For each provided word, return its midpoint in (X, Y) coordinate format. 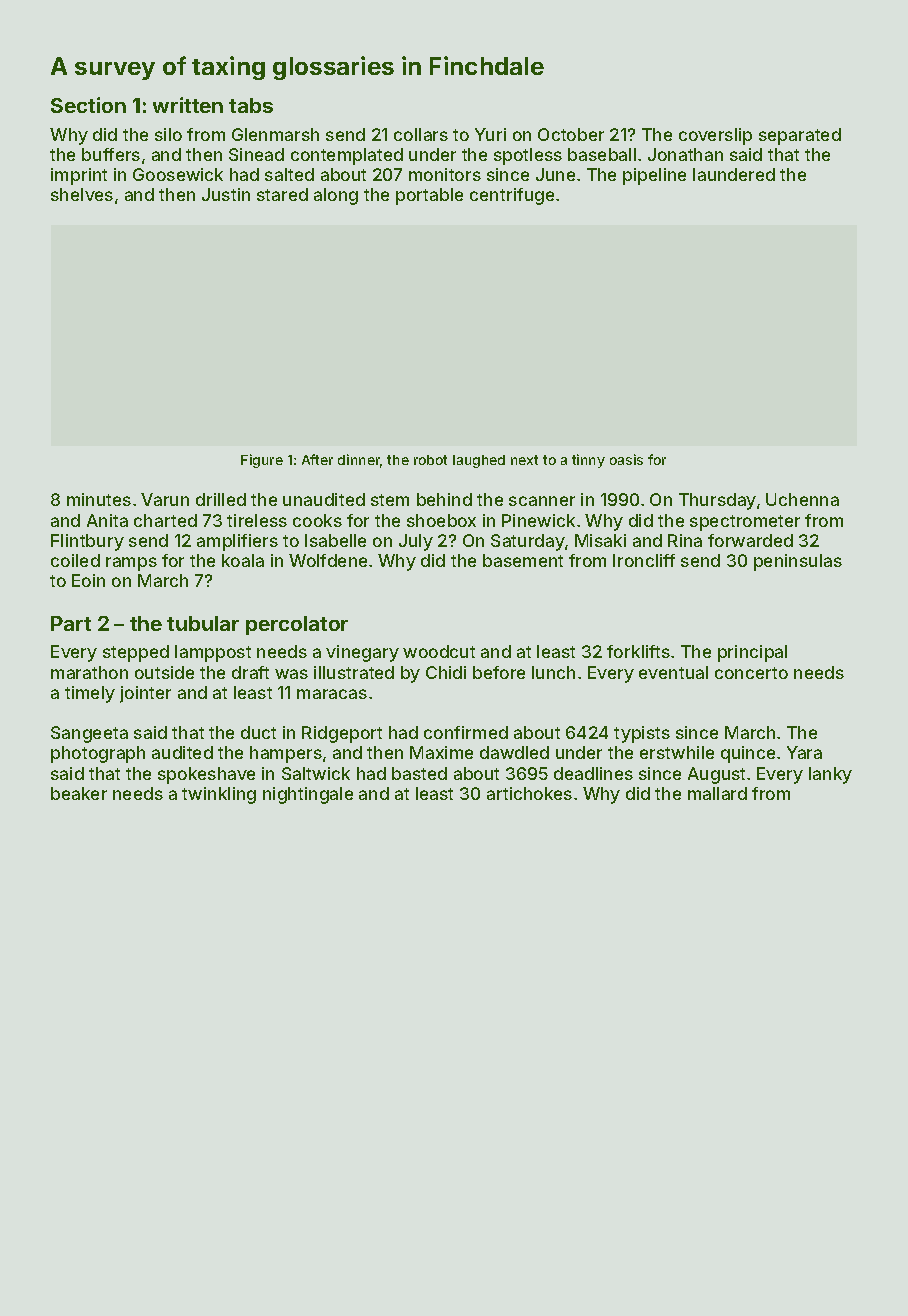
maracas (332, 694)
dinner (359, 461)
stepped (136, 653)
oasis (626, 459)
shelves (82, 194)
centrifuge (512, 196)
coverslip (715, 136)
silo (168, 134)
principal (752, 653)
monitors (445, 174)
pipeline (654, 176)
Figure (262, 461)
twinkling (219, 795)
